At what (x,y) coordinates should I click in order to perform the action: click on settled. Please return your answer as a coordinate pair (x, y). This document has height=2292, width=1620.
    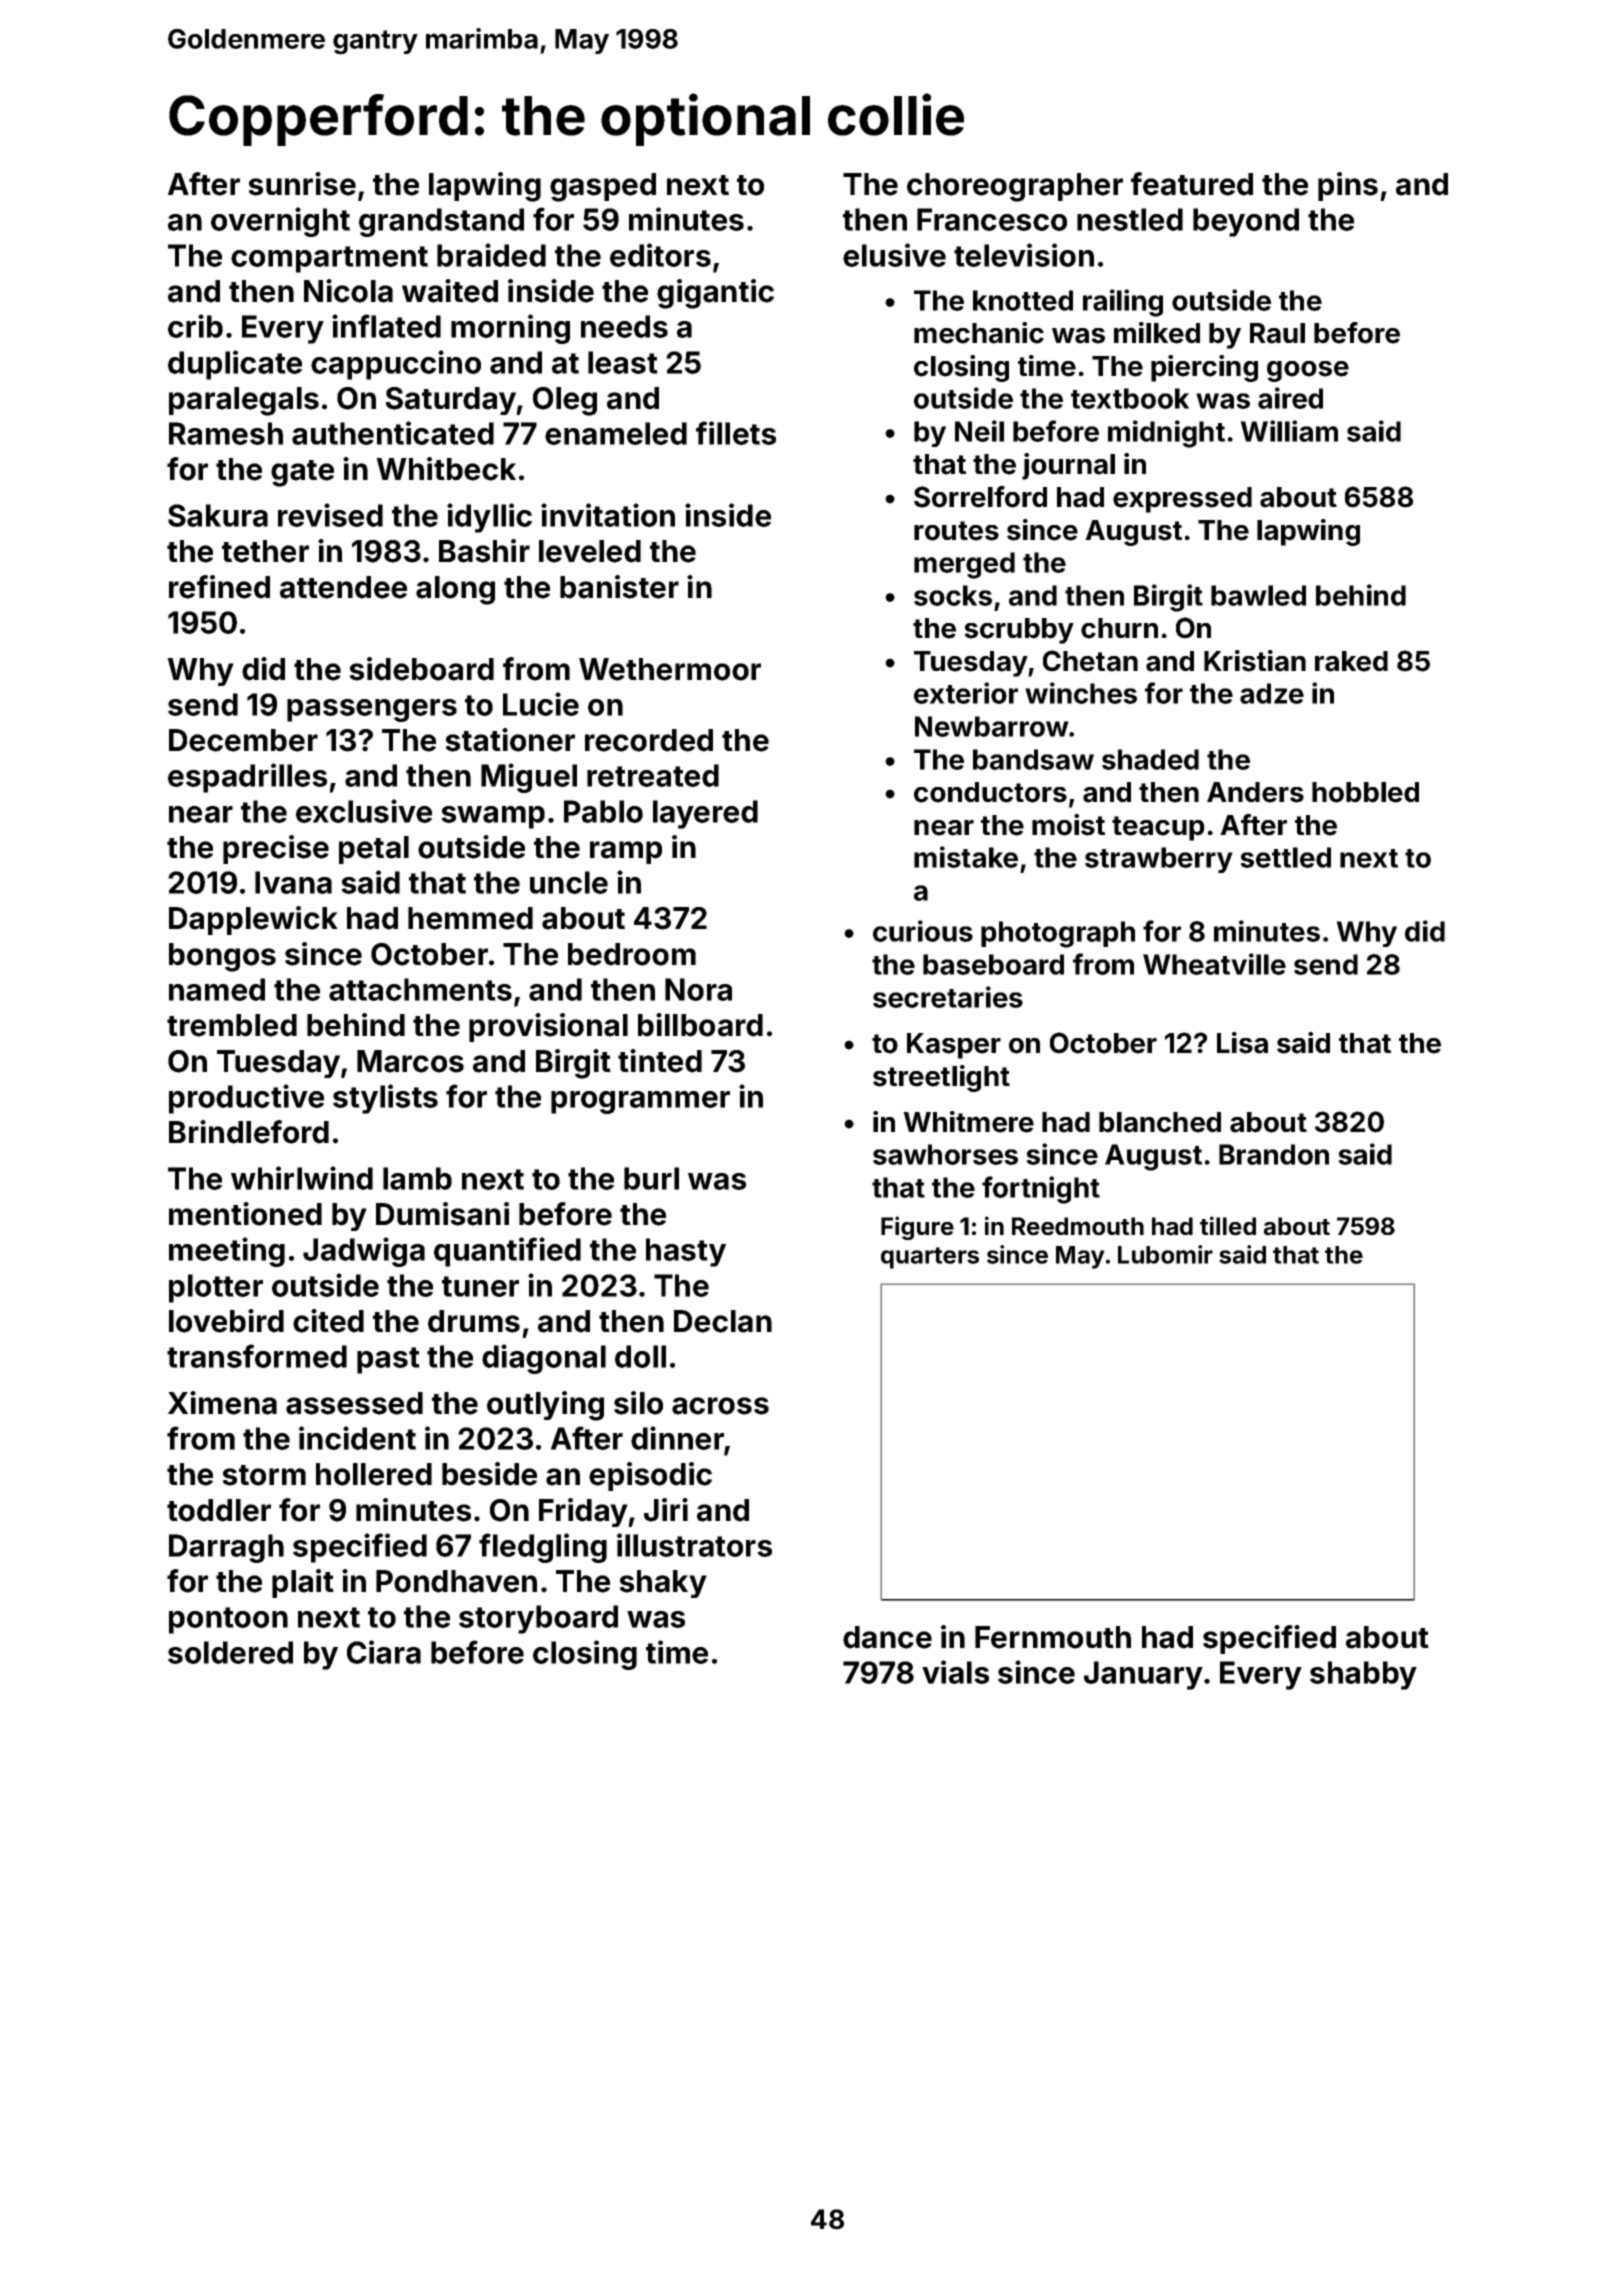
    Looking at the image, I should click on (1285, 857).
